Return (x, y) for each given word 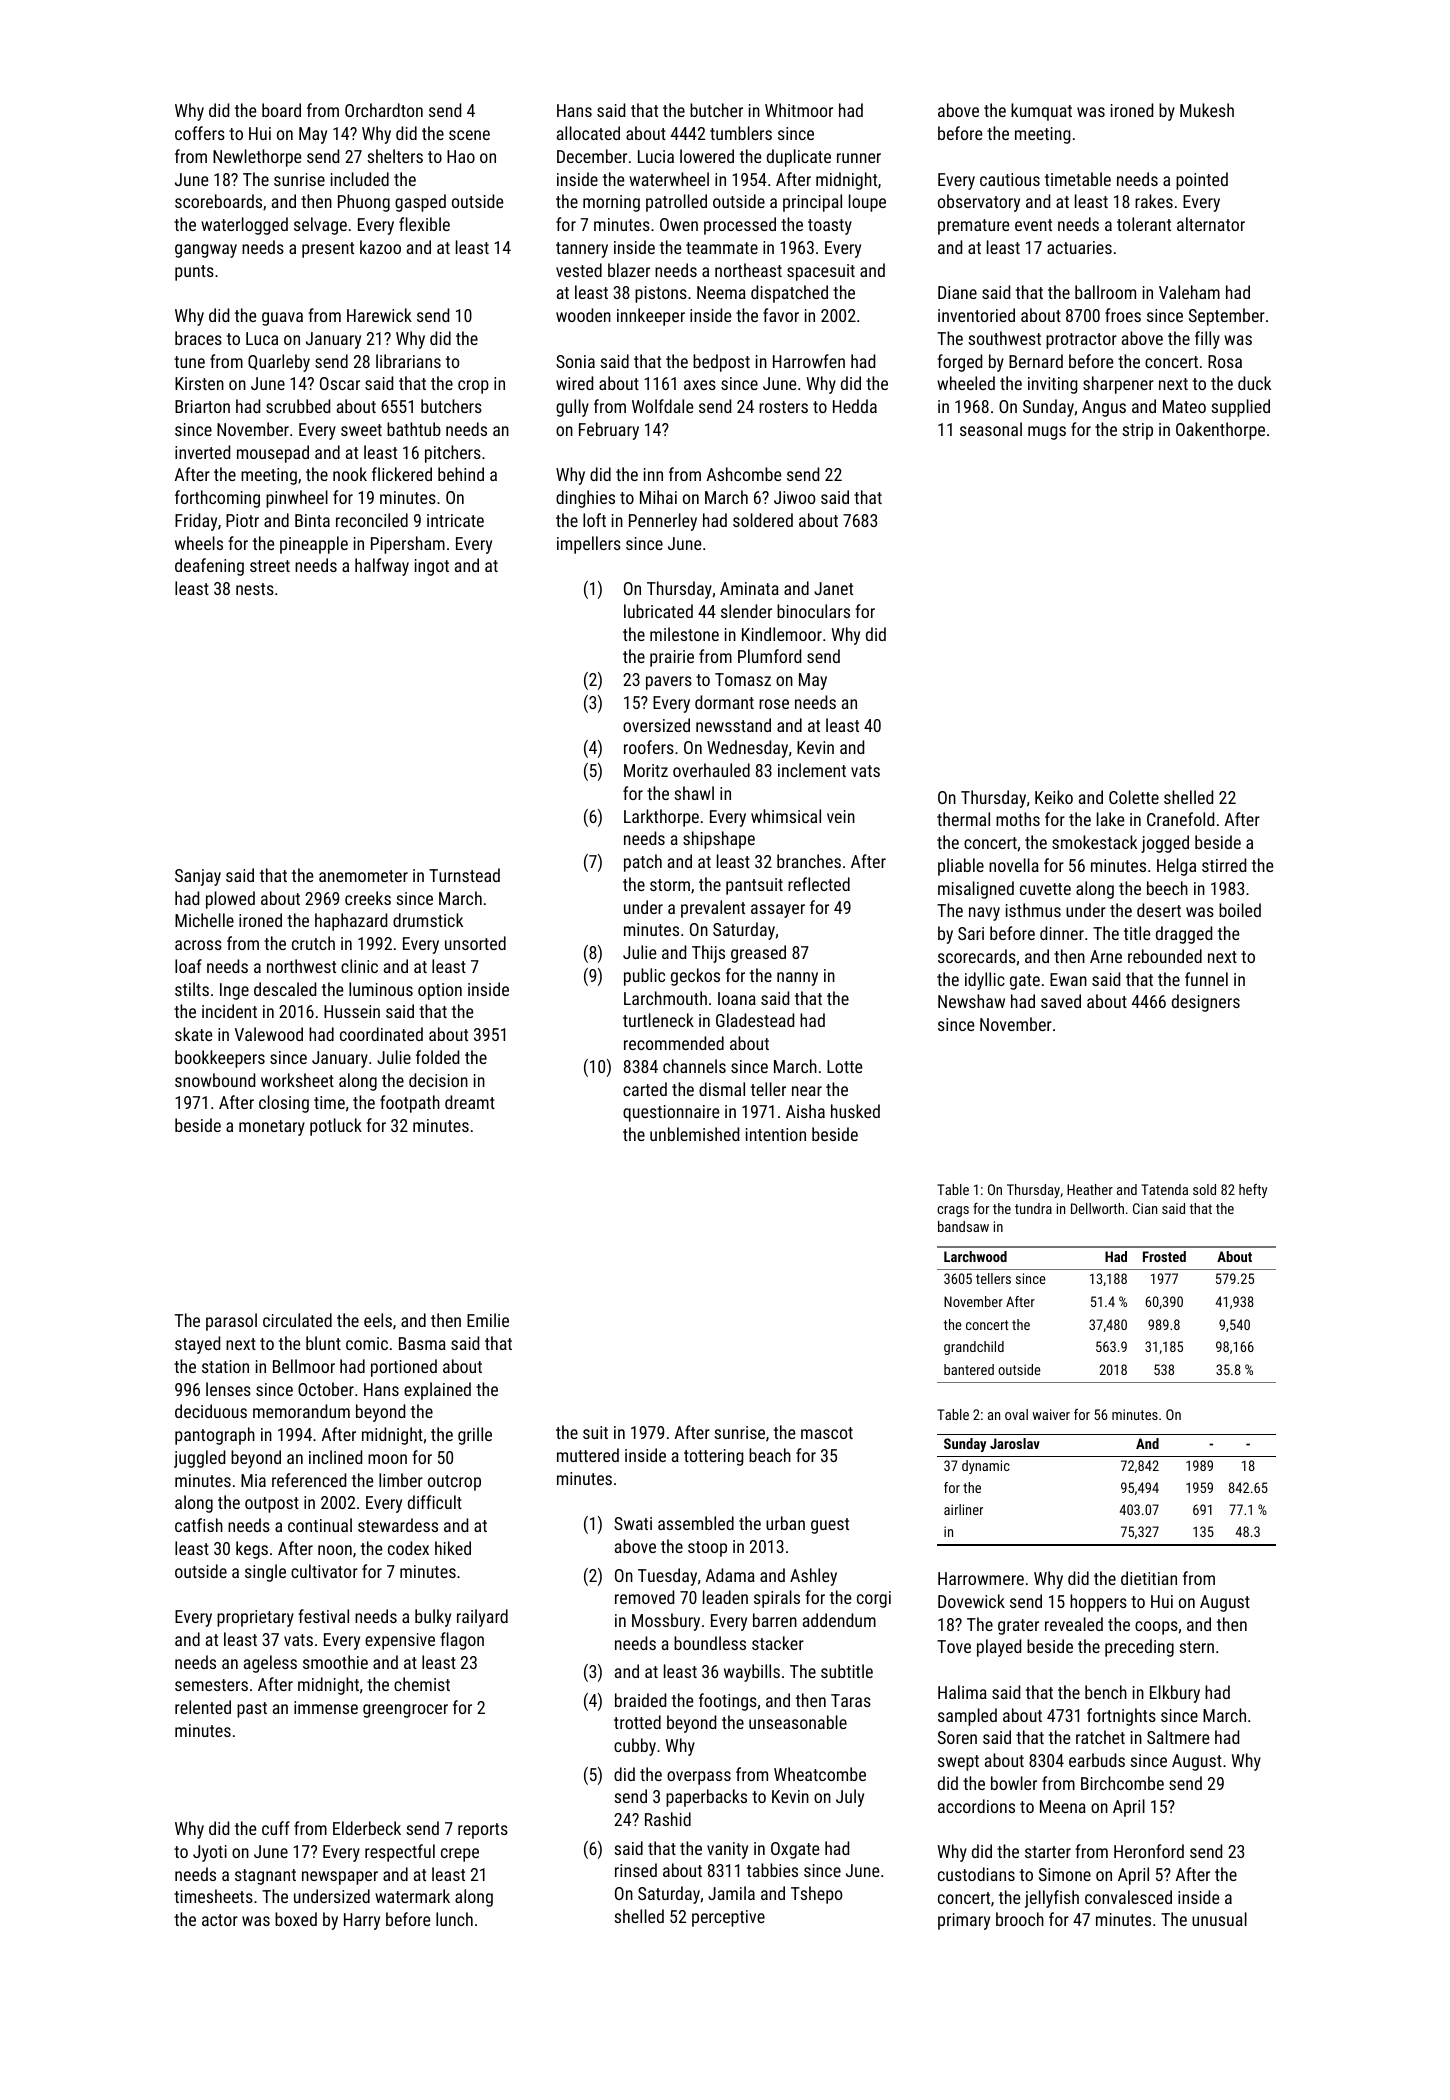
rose (774, 704)
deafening (209, 567)
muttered (588, 1455)
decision (438, 1080)
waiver (1051, 1414)
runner (859, 158)
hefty (1253, 1191)
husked (855, 1111)
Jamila (731, 1893)
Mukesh (1207, 110)
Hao (461, 156)
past (252, 1710)
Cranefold (1180, 819)
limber (401, 1480)
